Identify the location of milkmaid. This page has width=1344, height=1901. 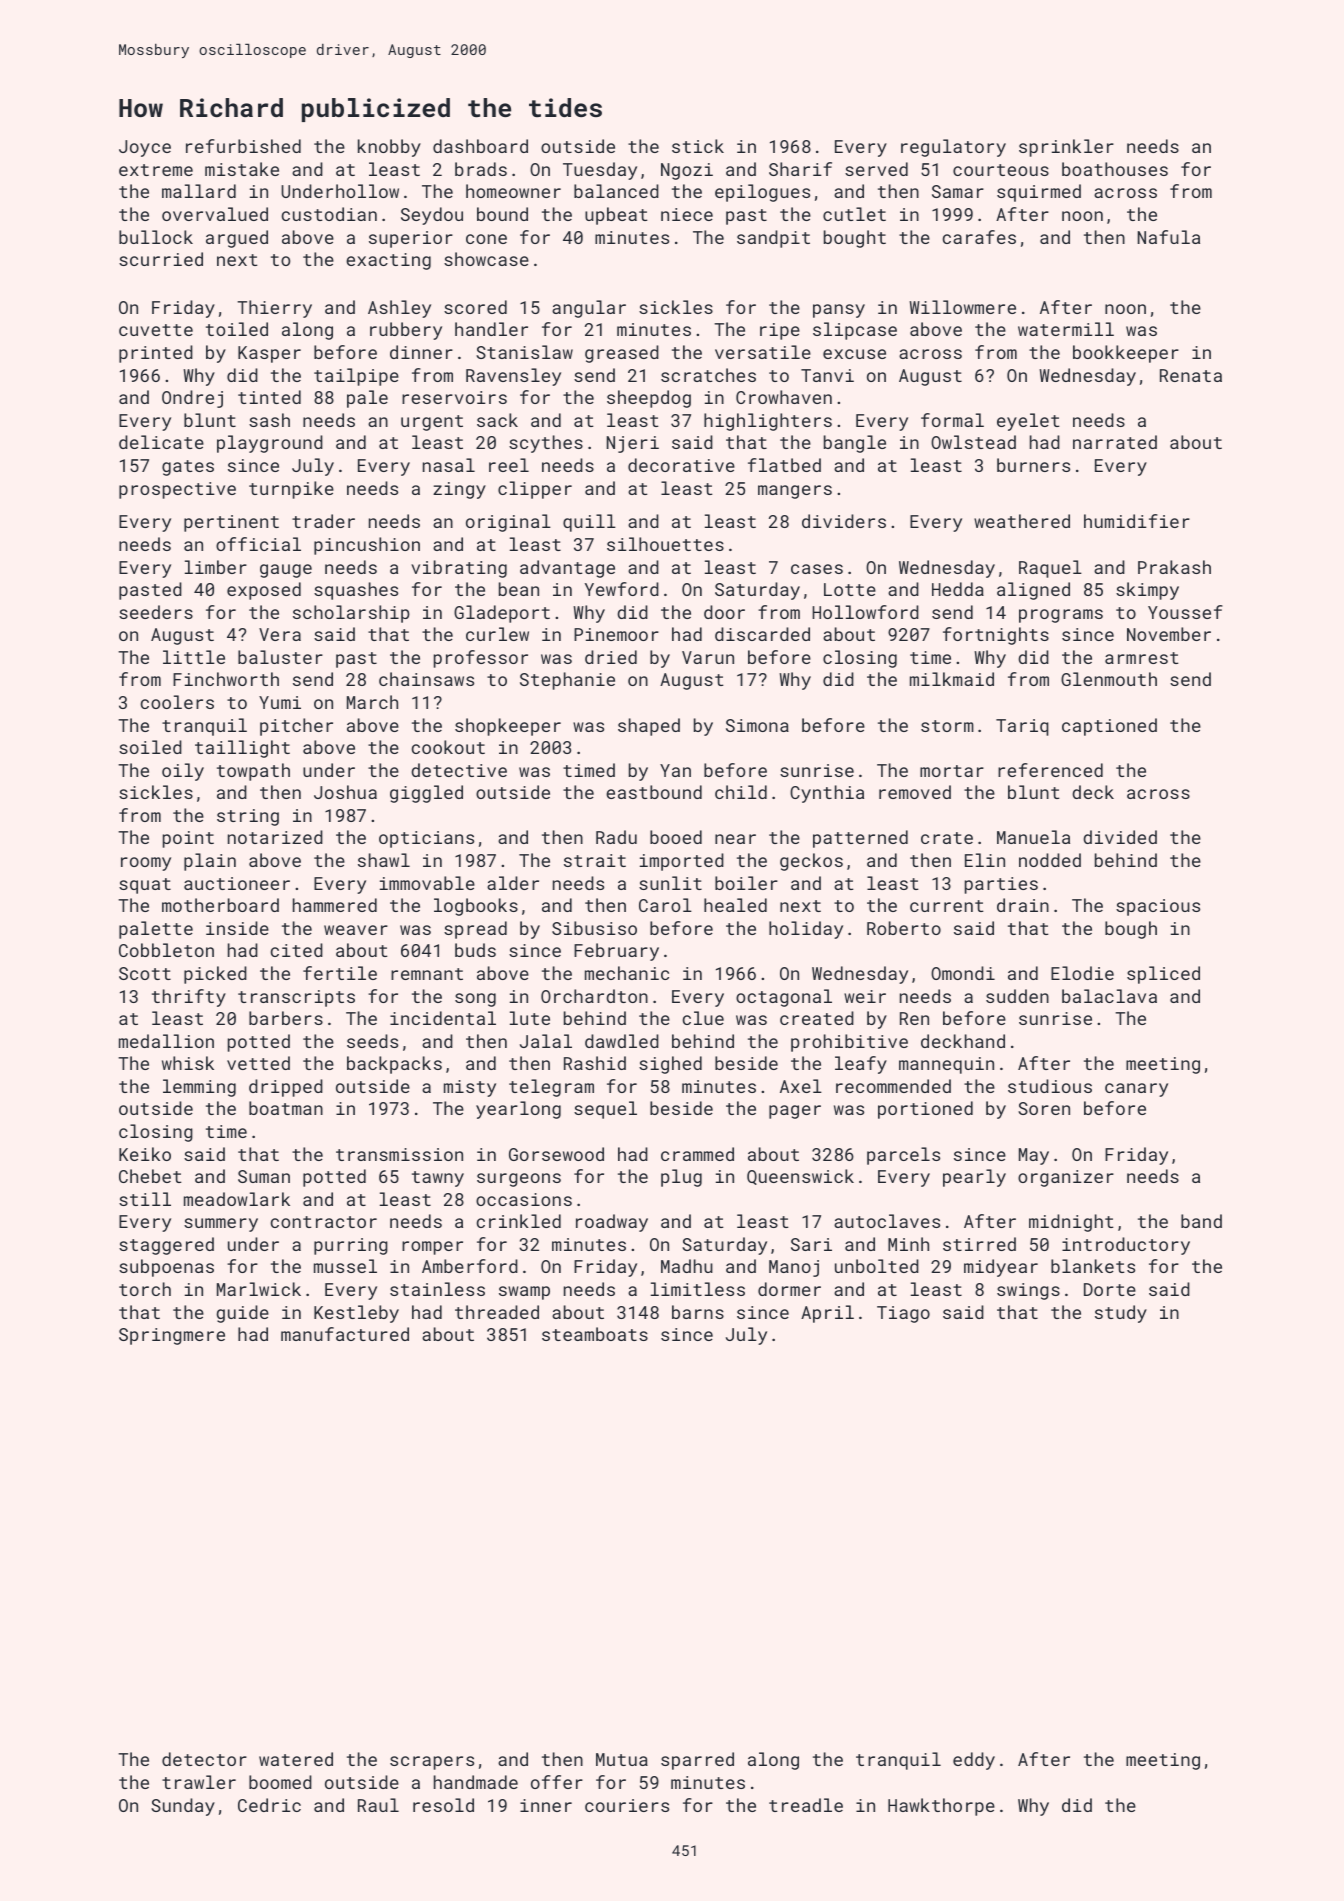
(952, 679).
